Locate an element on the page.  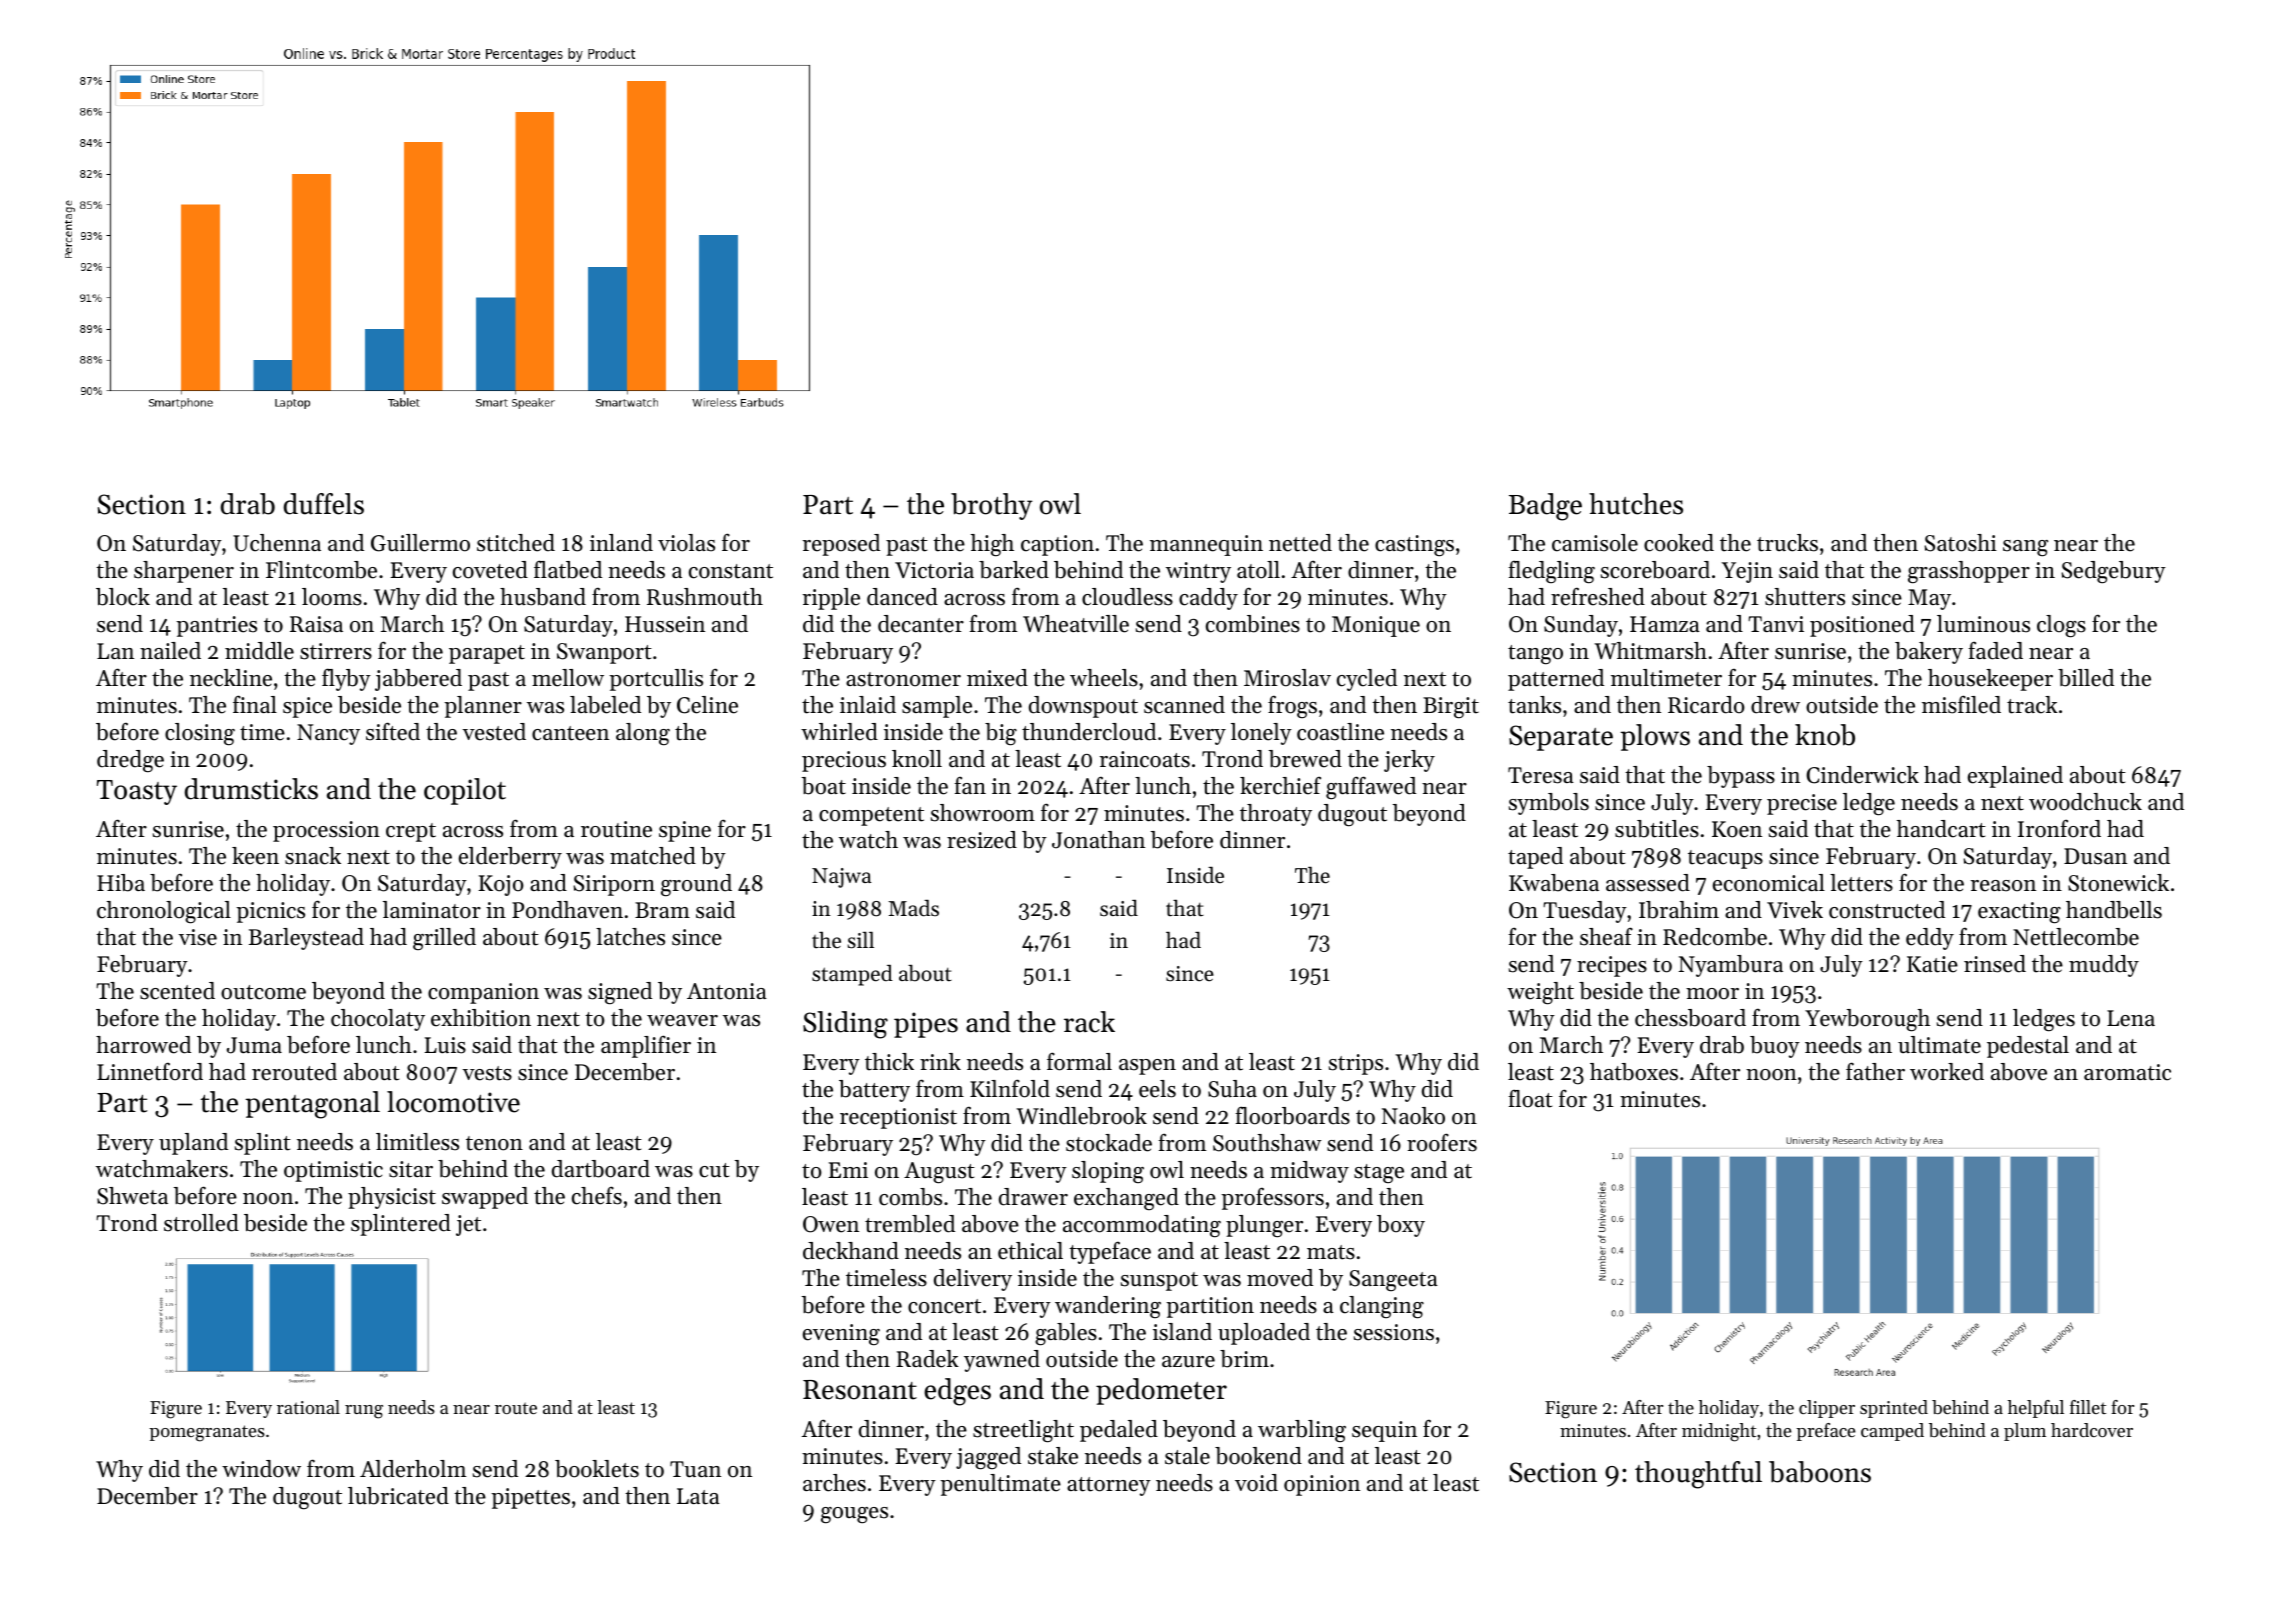
duffels is located at coordinates (324, 504).
